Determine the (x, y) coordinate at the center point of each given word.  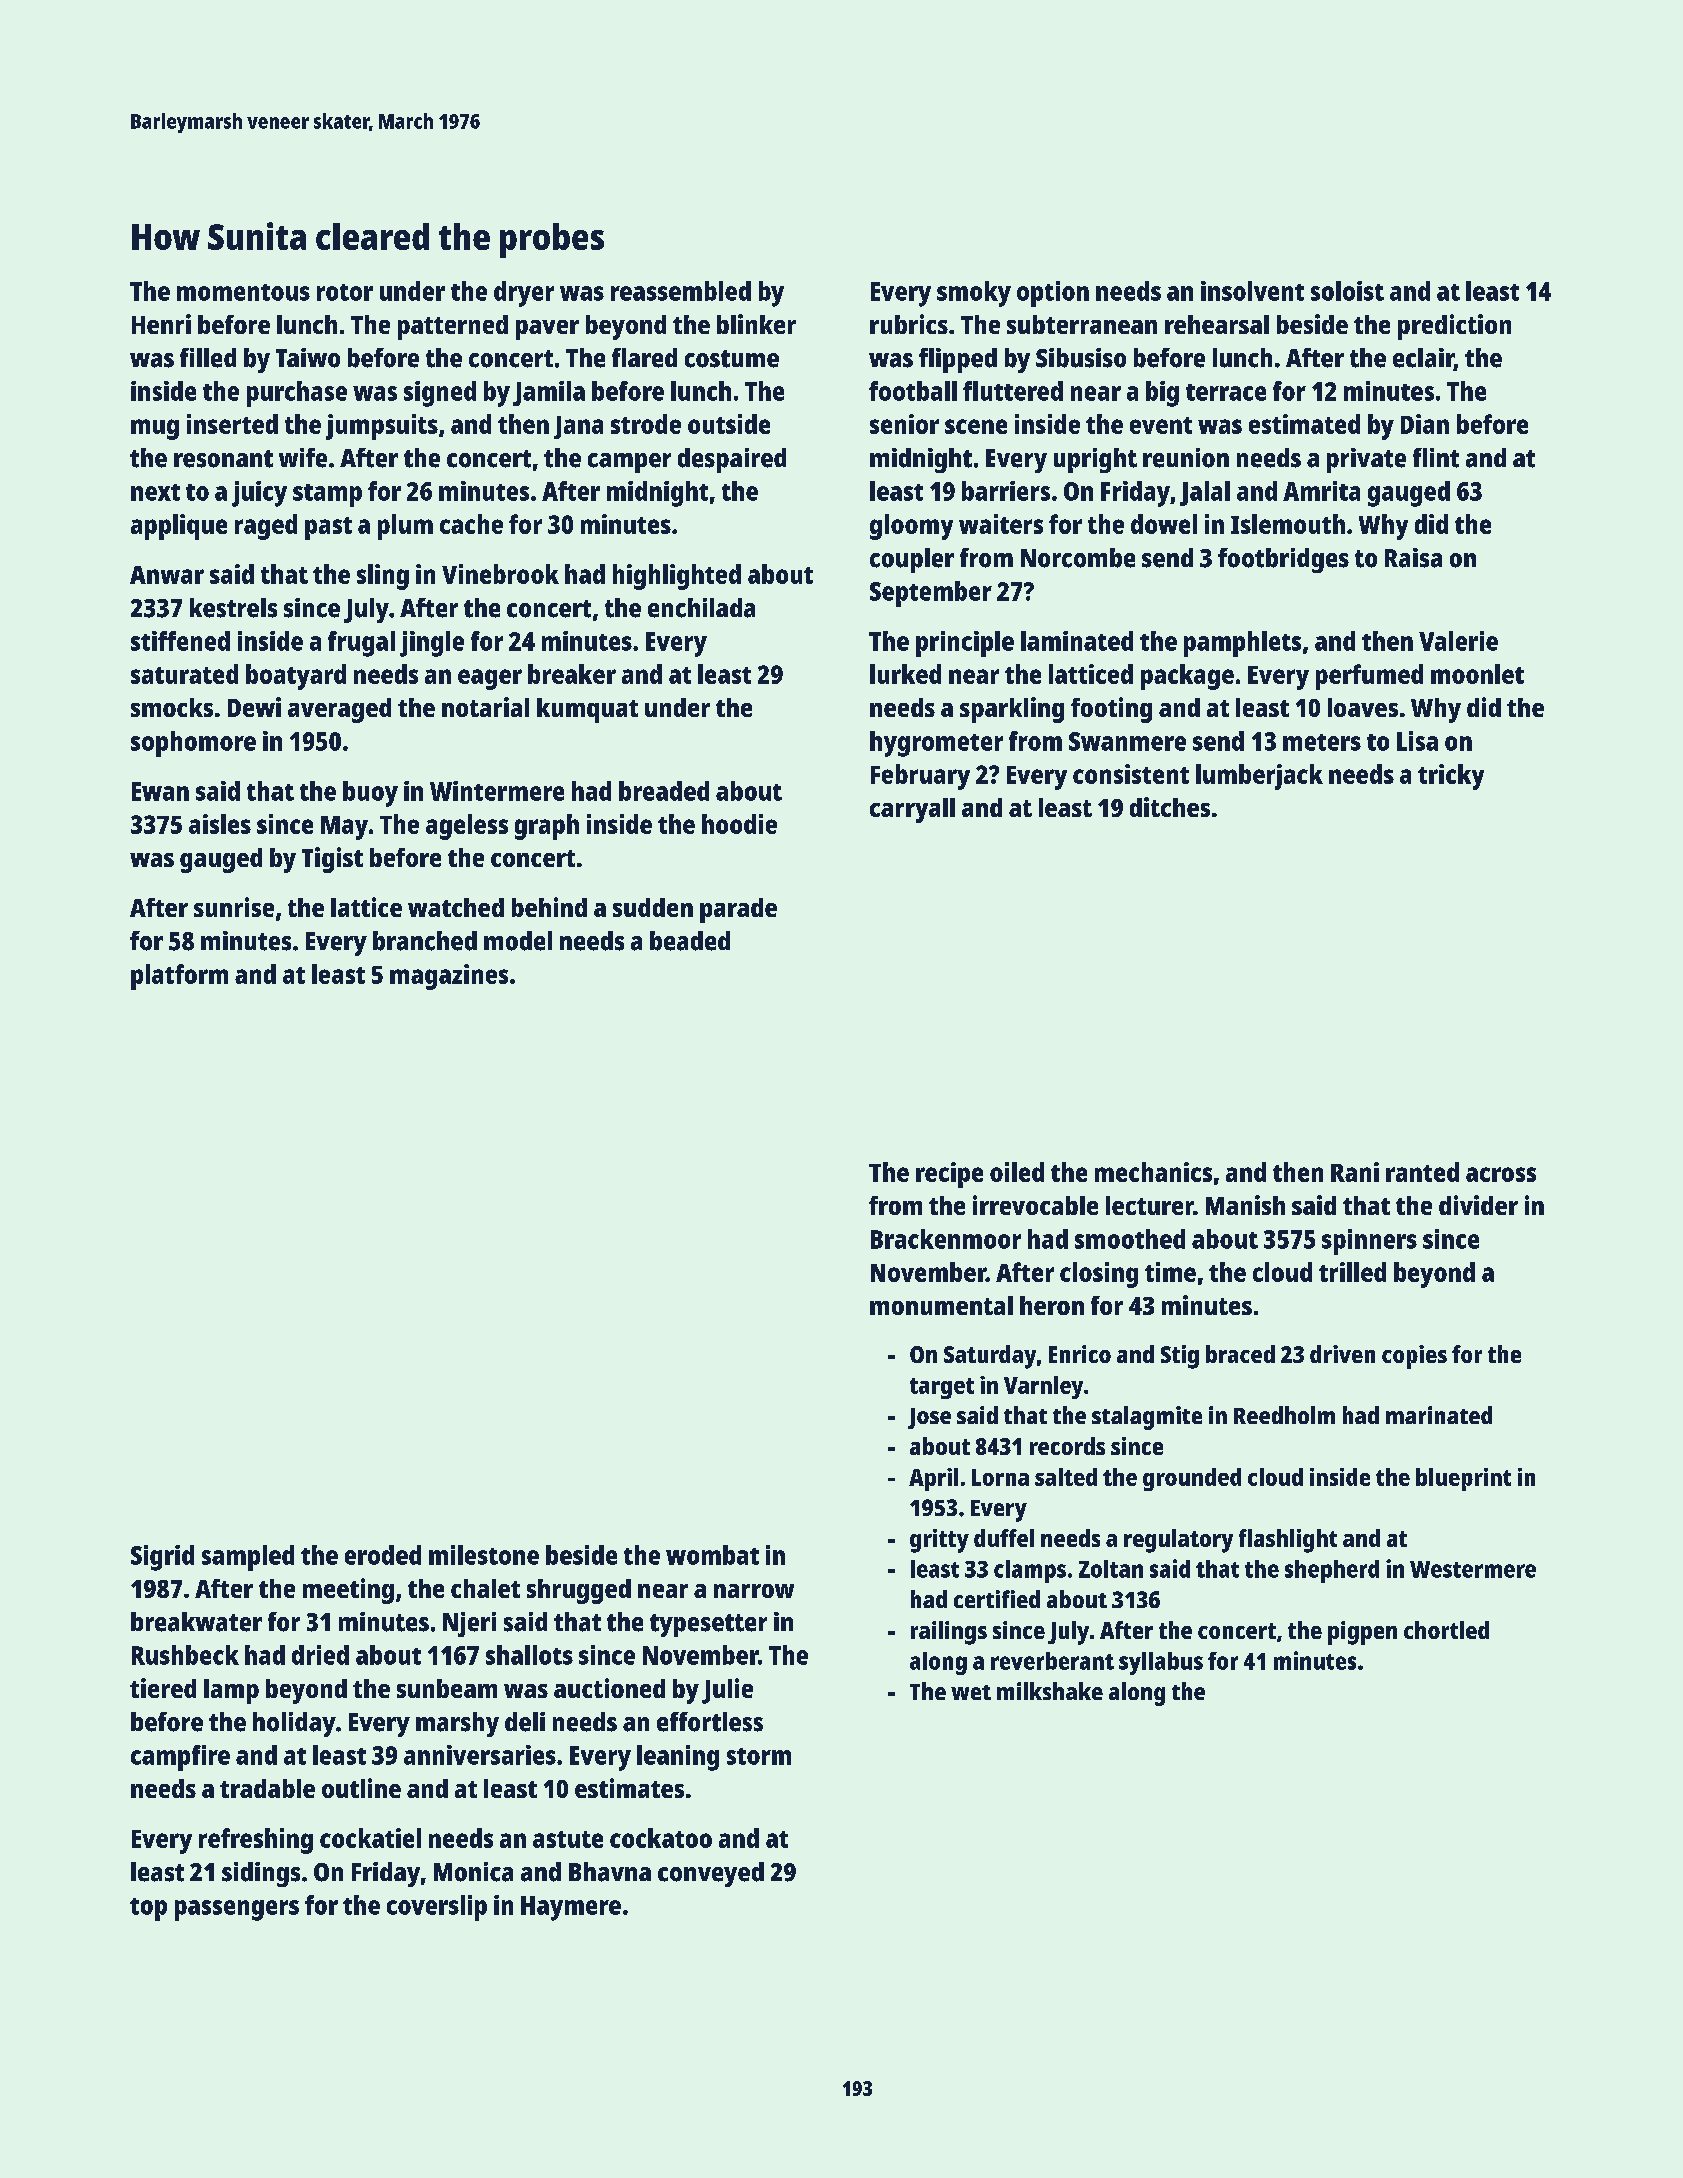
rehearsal (1217, 324)
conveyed (711, 1874)
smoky (974, 294)
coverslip (437, 1908)
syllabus (1161, 1663)
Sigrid (162, 1558)
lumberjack (1259, 777)
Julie (727, 1691)
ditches (1170, 807)
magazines (449, 977)
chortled (1446, 1630)
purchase (297, 394)
